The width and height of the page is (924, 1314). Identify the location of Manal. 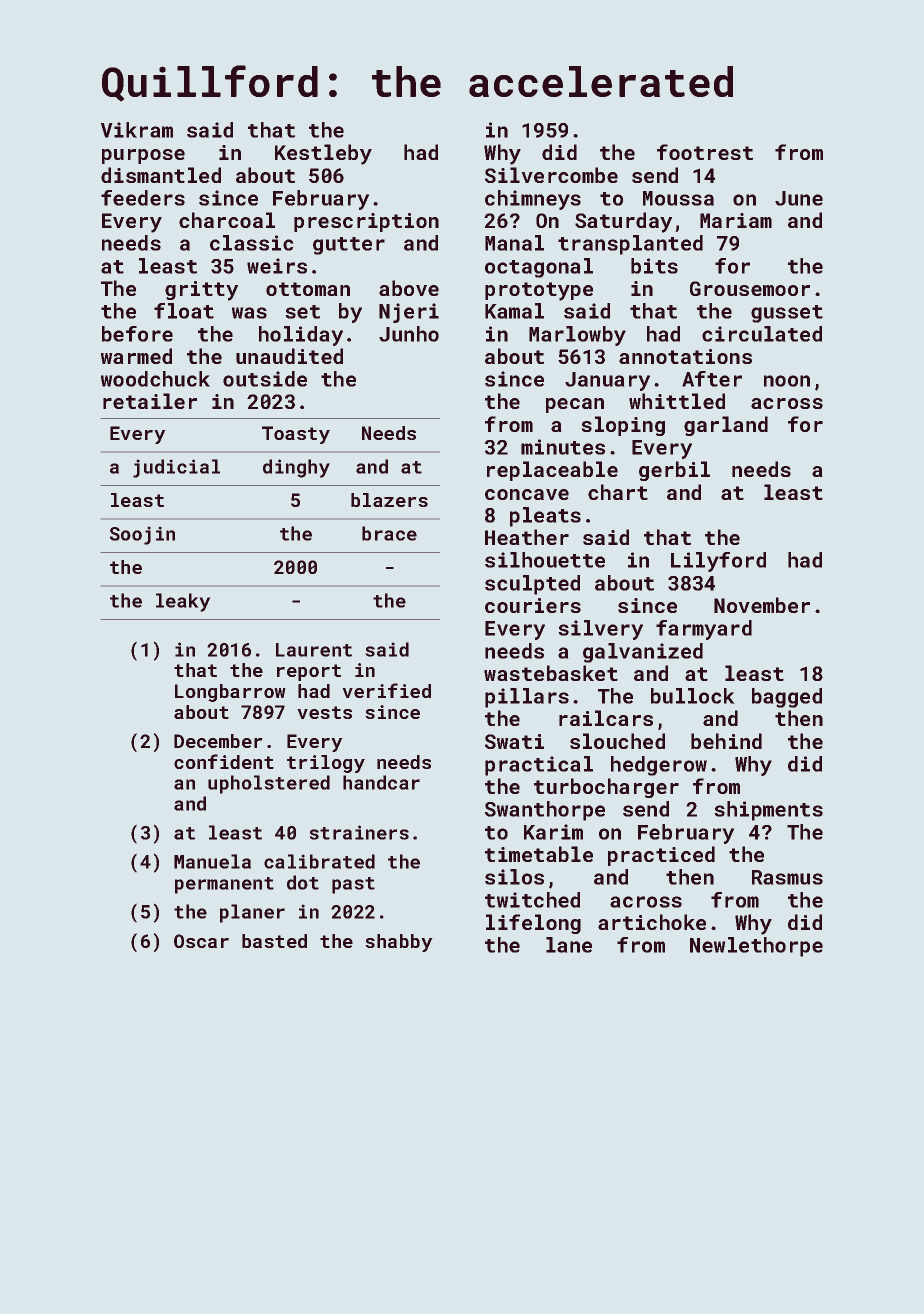
(514, 243).
